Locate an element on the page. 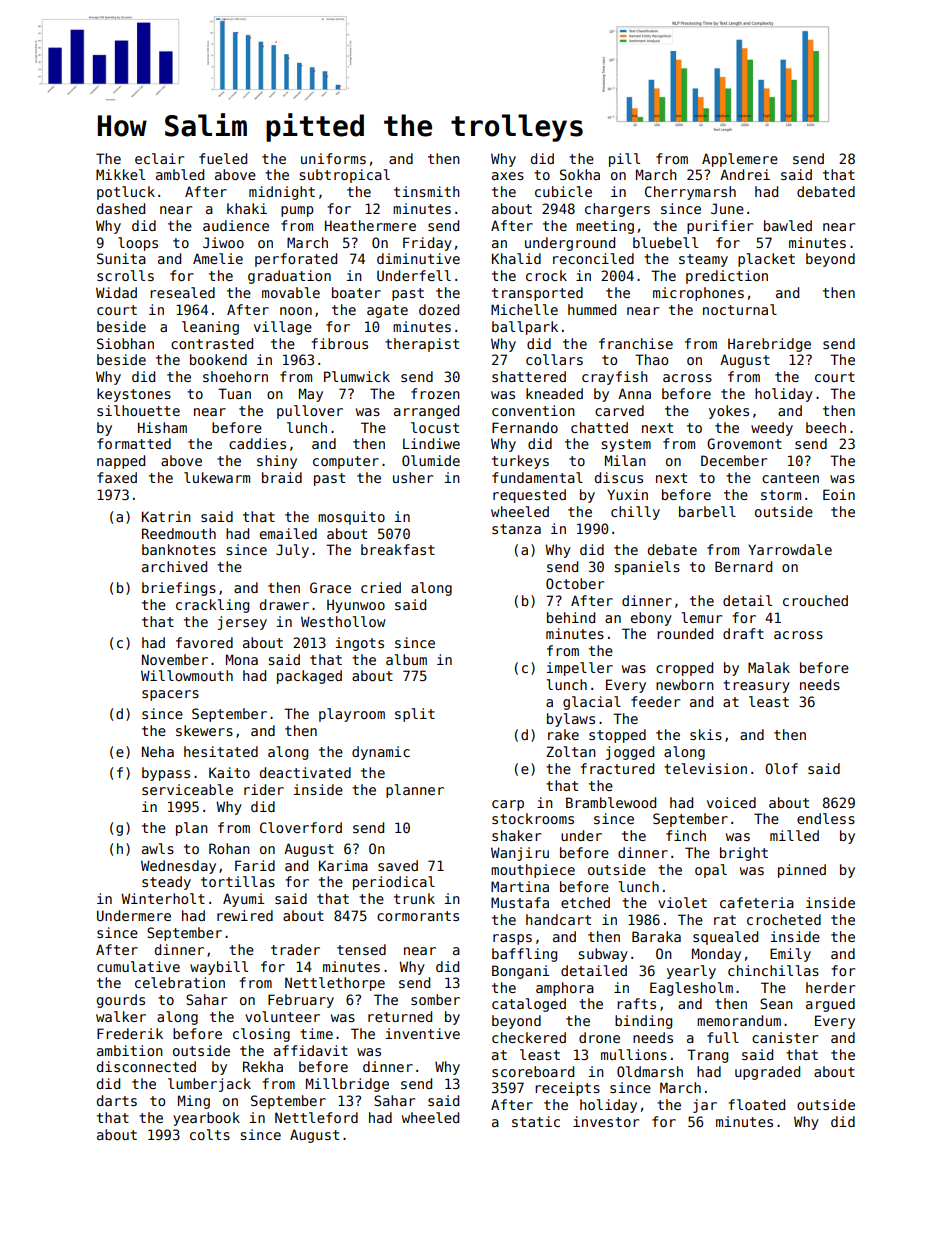 This page has width=952, height=1233. Applemere is located at coordinates (740, 160).
